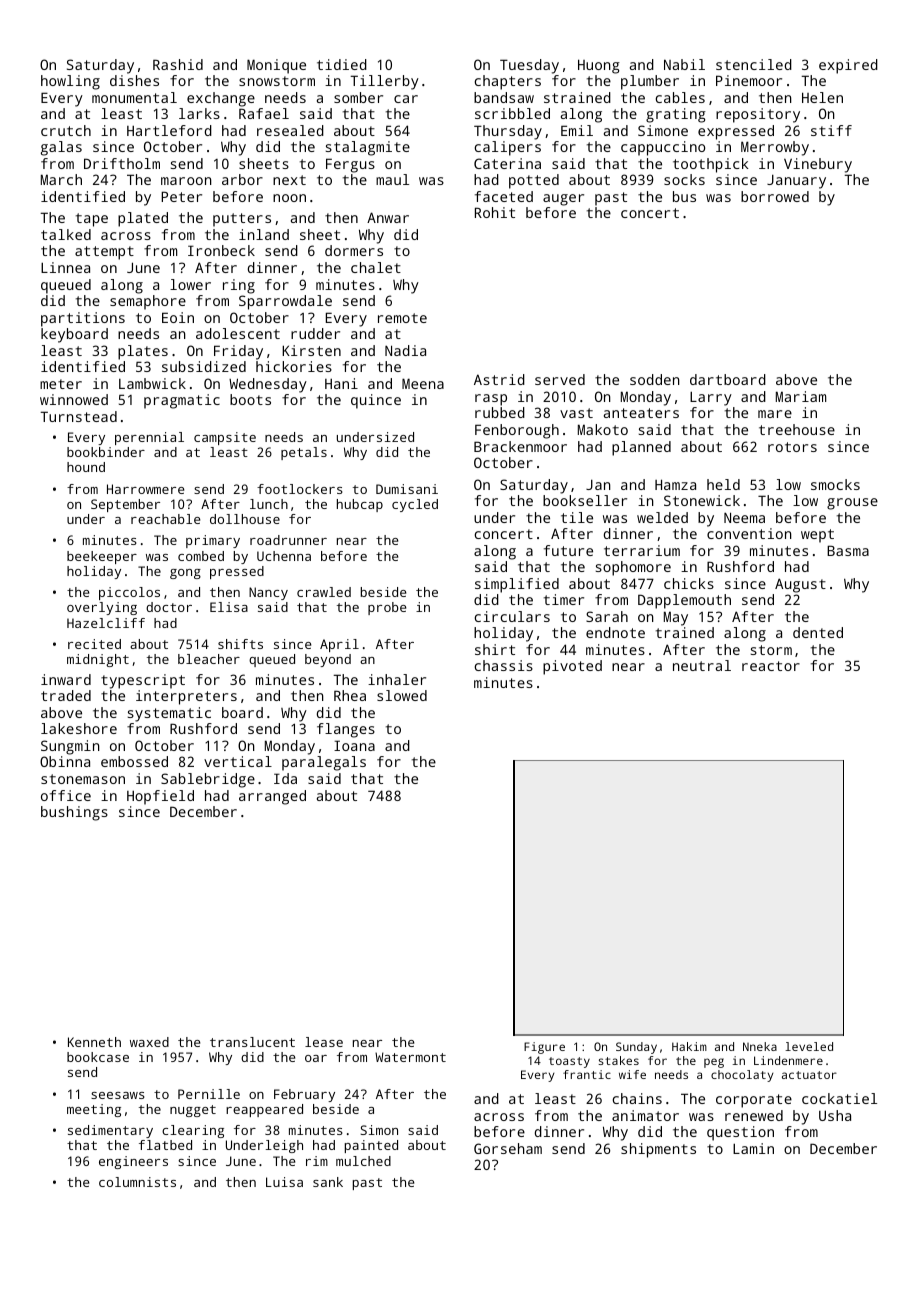 The image size is (924, 1308). I want to click on socks, so click(684, 179).
